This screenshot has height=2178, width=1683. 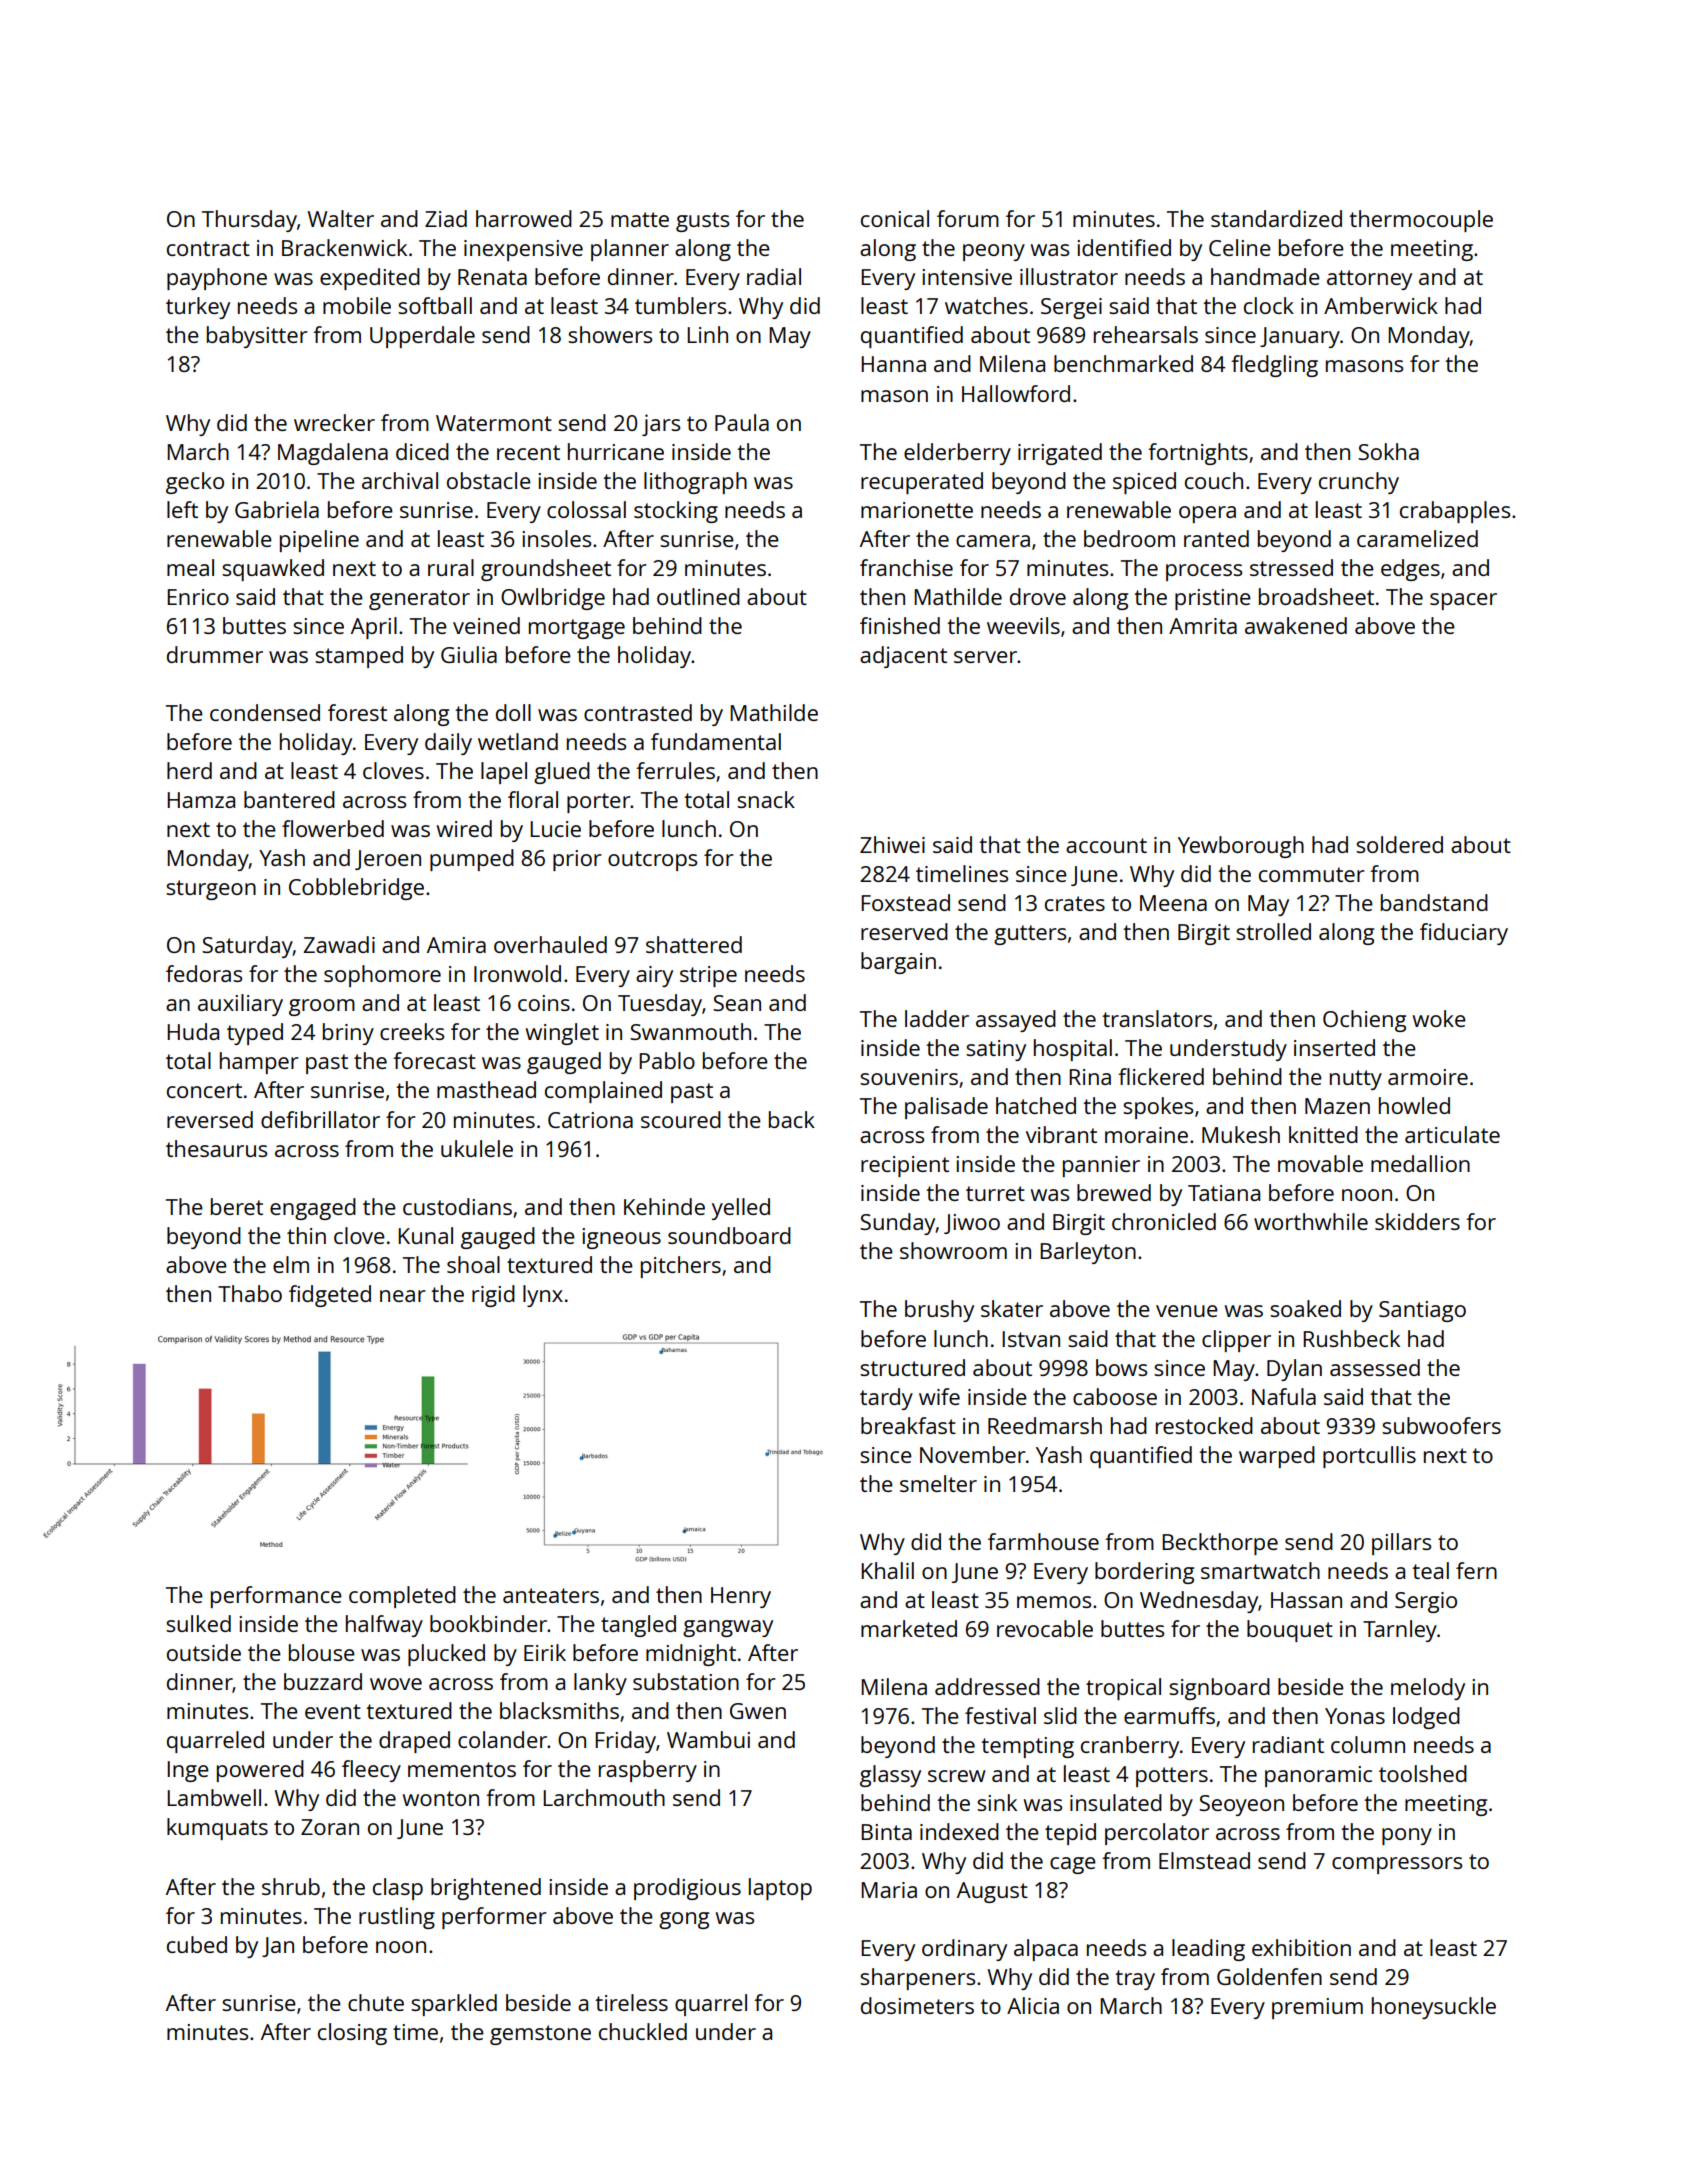 I want to click on condensed, so click(x=265, y=712).
